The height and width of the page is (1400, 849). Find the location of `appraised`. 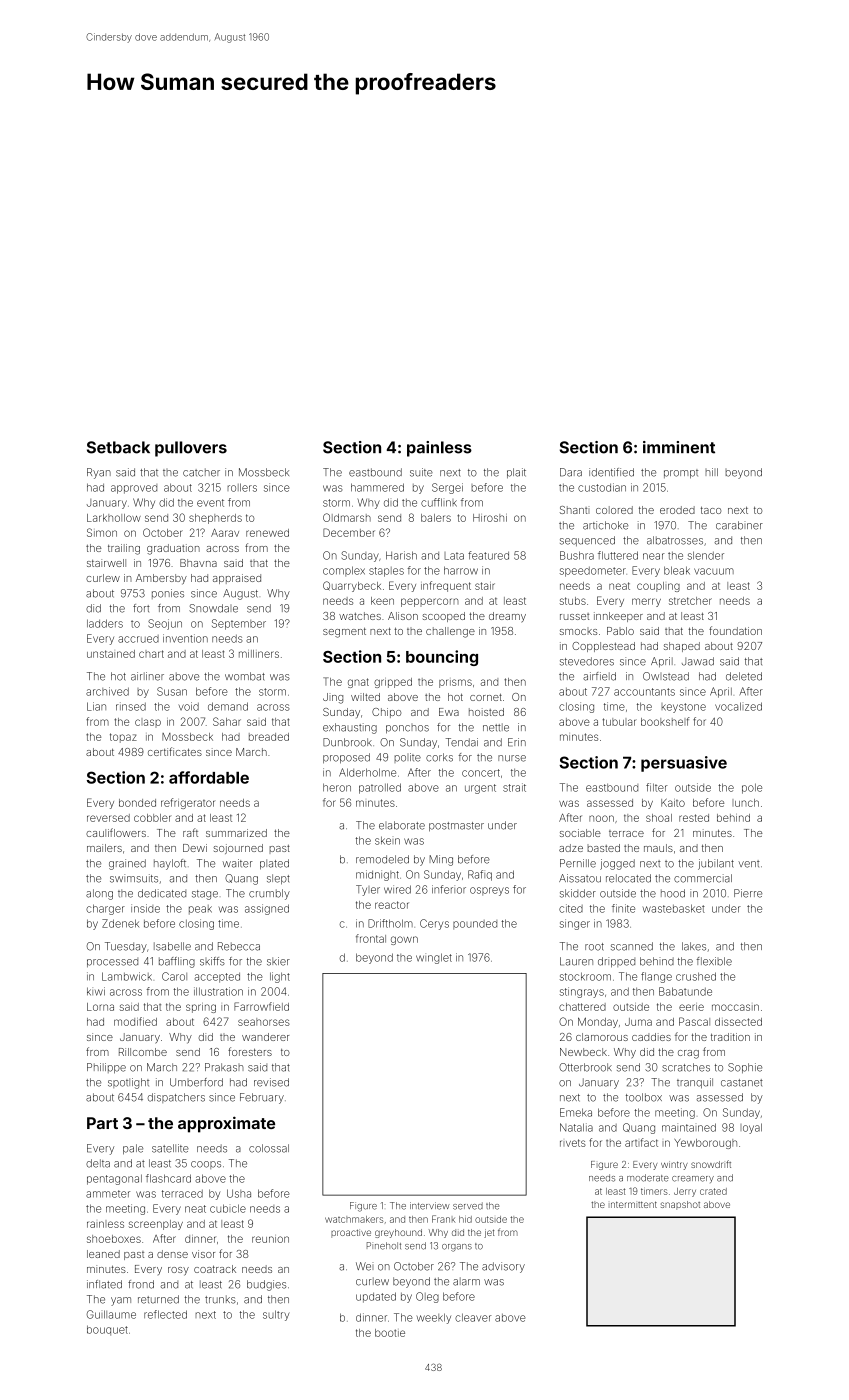

appraised is located at coordinates (237, 579).
